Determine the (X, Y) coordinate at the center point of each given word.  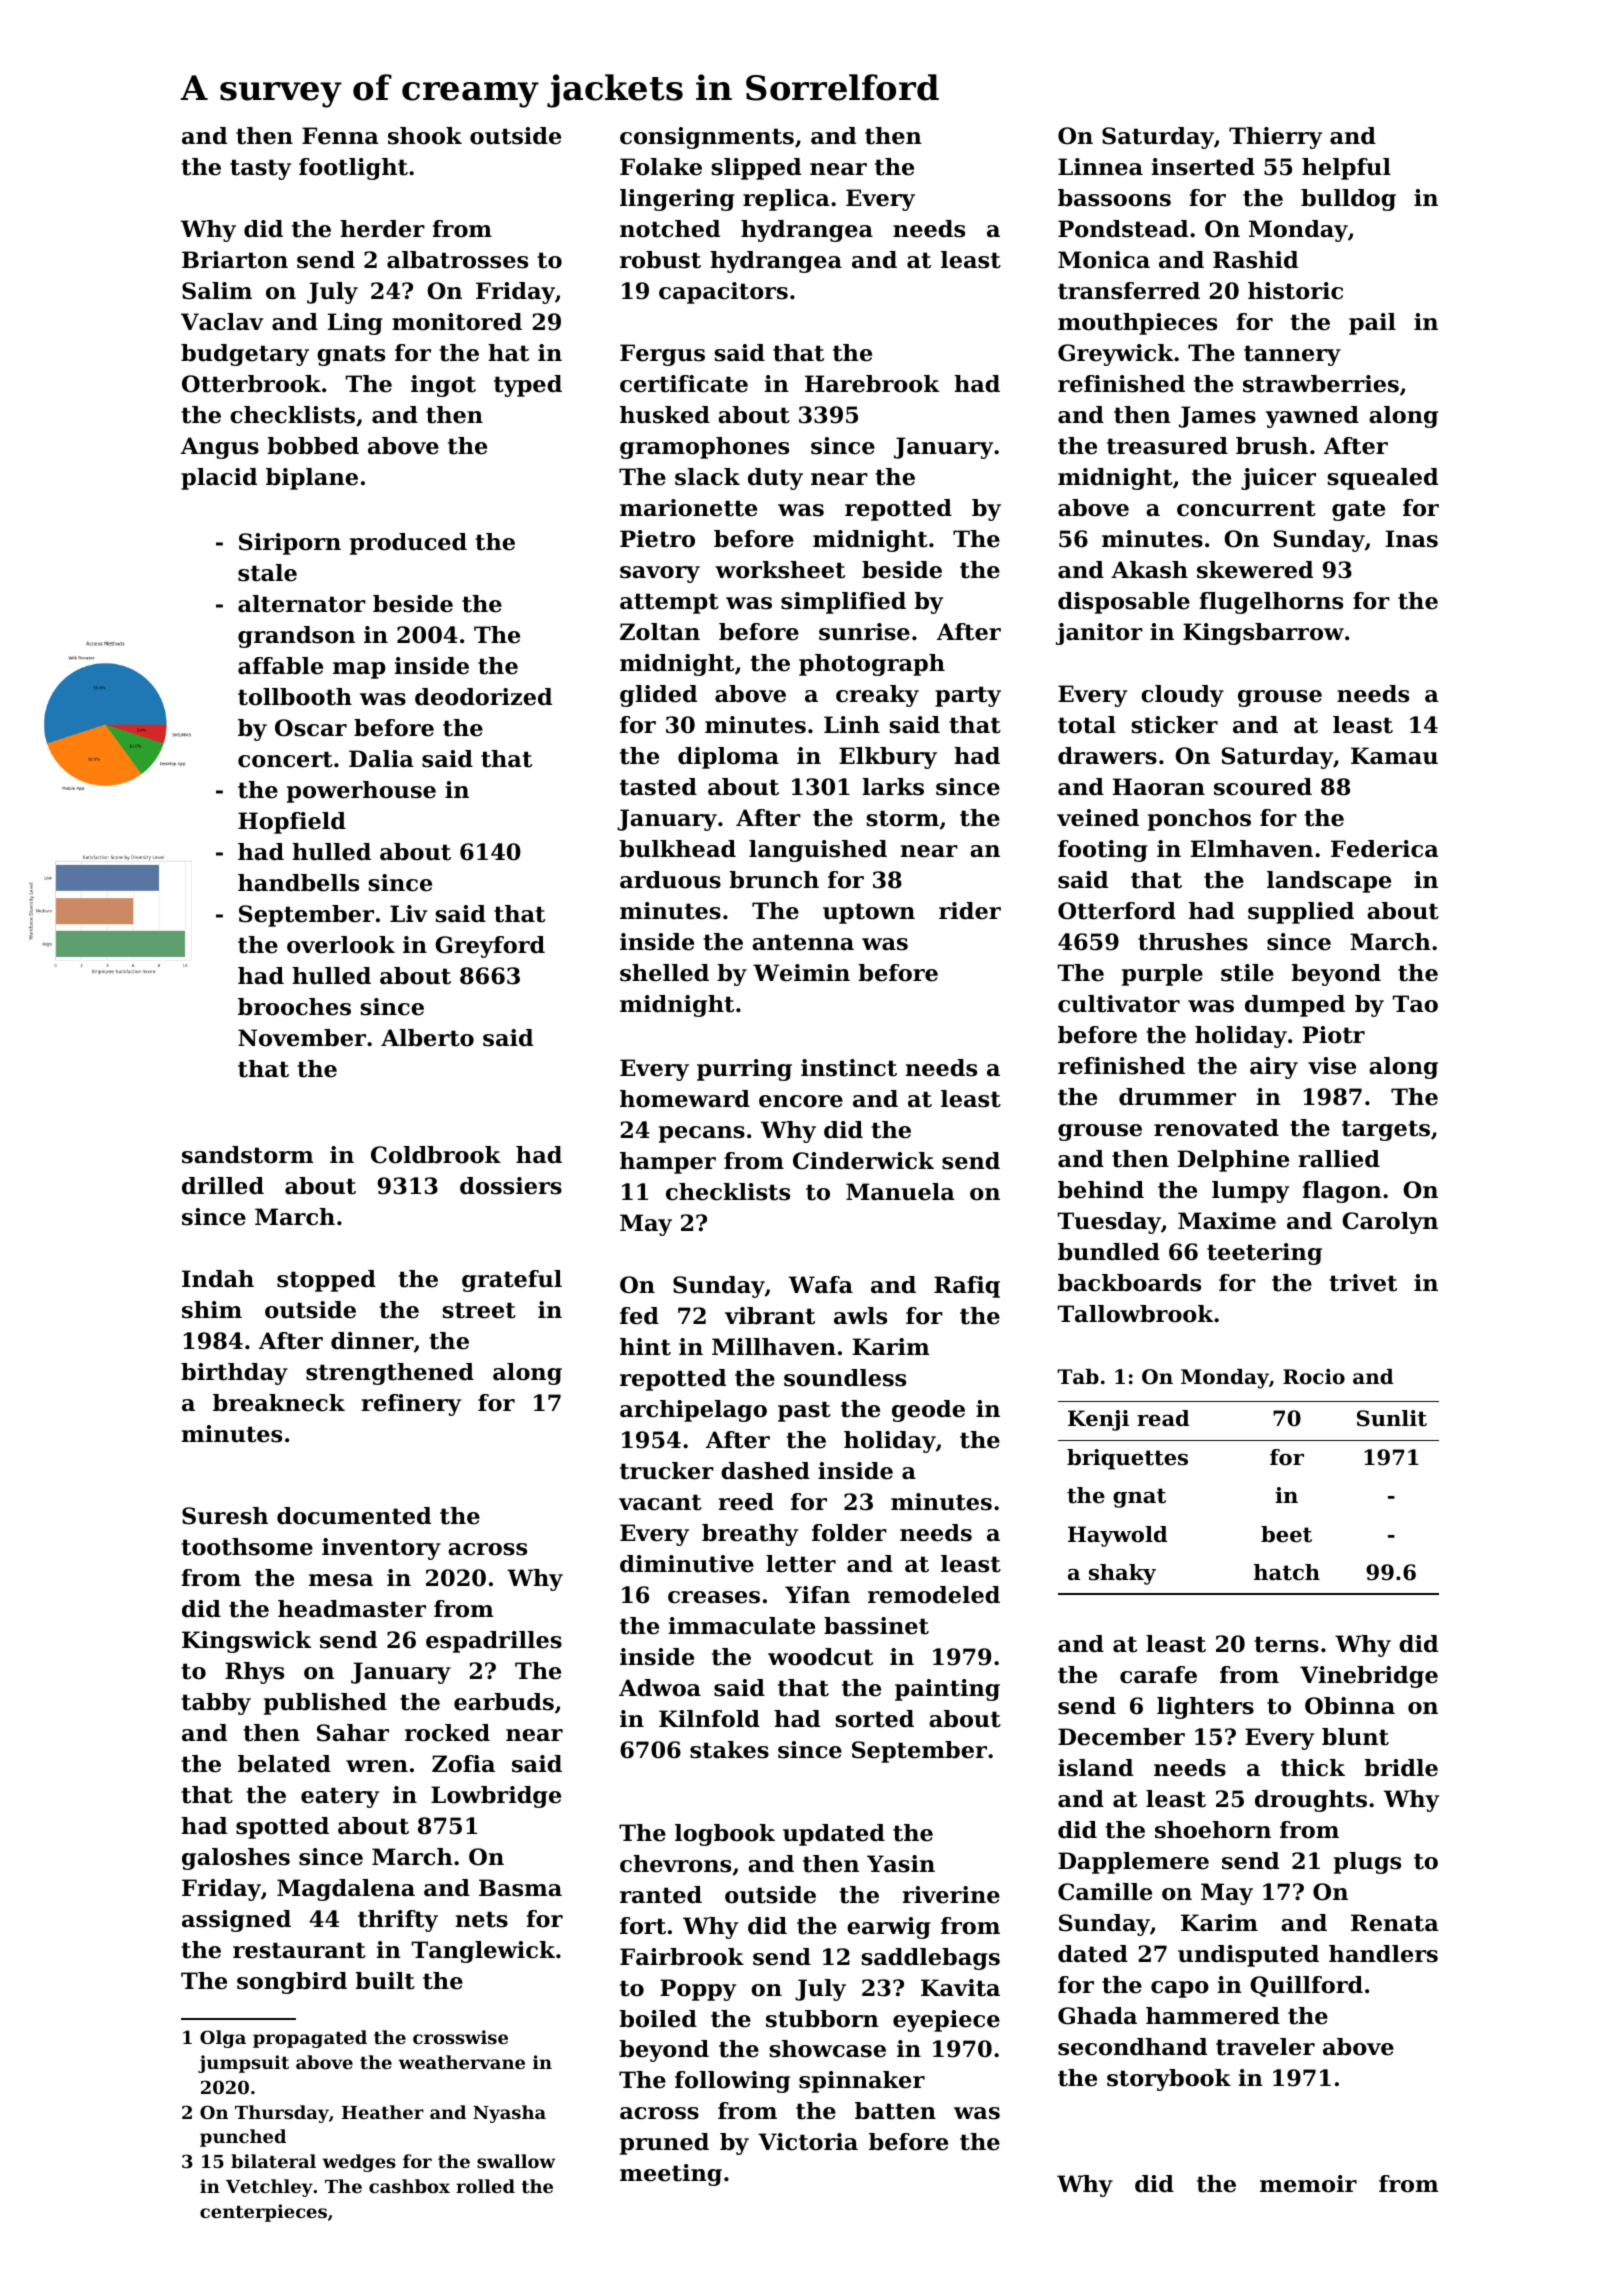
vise (1332, 1066)
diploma (728, 758)
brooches (294, 1007)
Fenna (340, 136)
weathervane (461, 2062)
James (1217, 417)
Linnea (1100, 167)
